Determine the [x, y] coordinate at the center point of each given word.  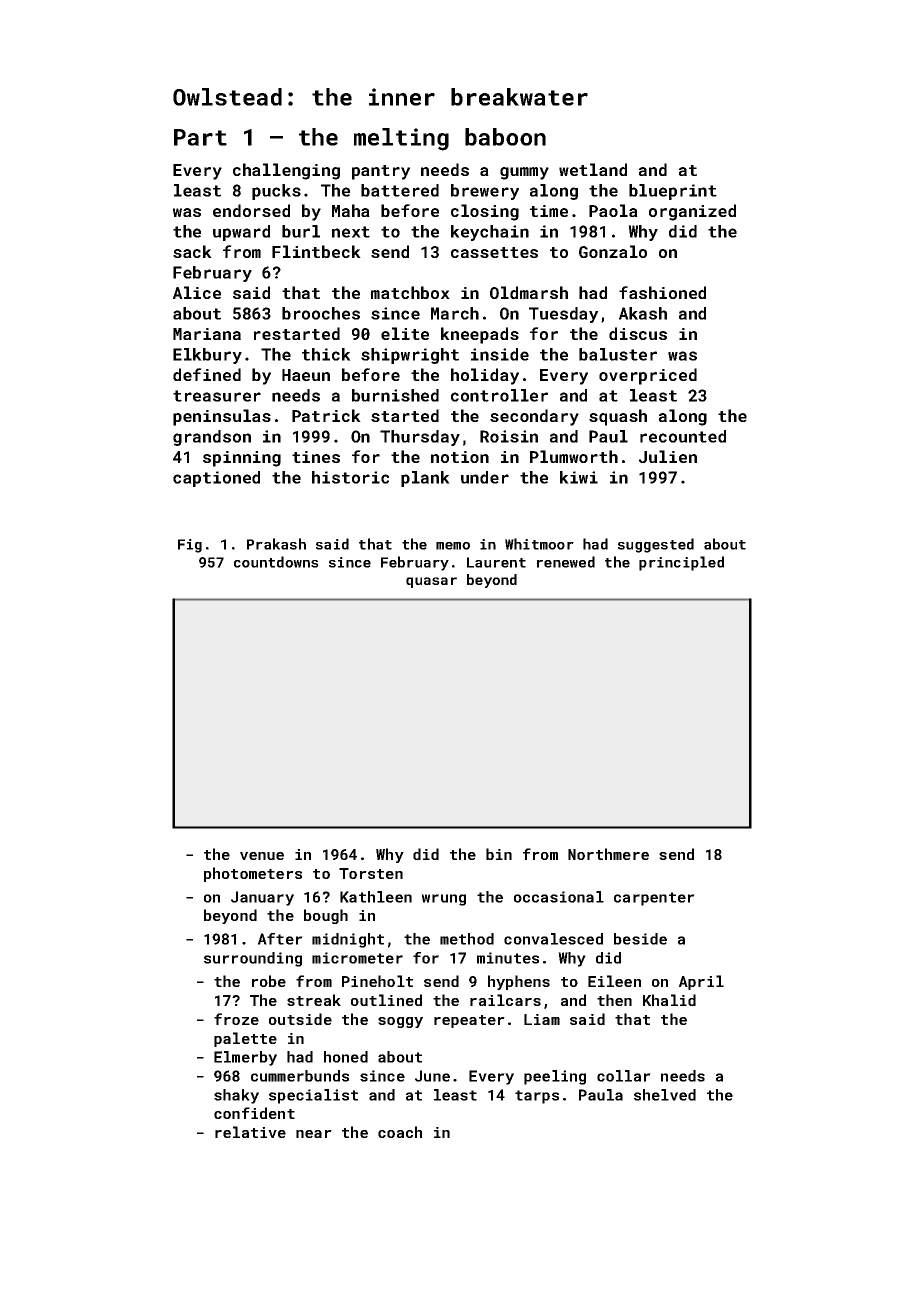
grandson [212, 438]
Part [200, 137]
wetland [593, 169]
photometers [253, 874]
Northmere [608, 854]
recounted [683, 436]
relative [250, 1132]
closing [485, 212]
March [455, 313]
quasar [431, 582]
